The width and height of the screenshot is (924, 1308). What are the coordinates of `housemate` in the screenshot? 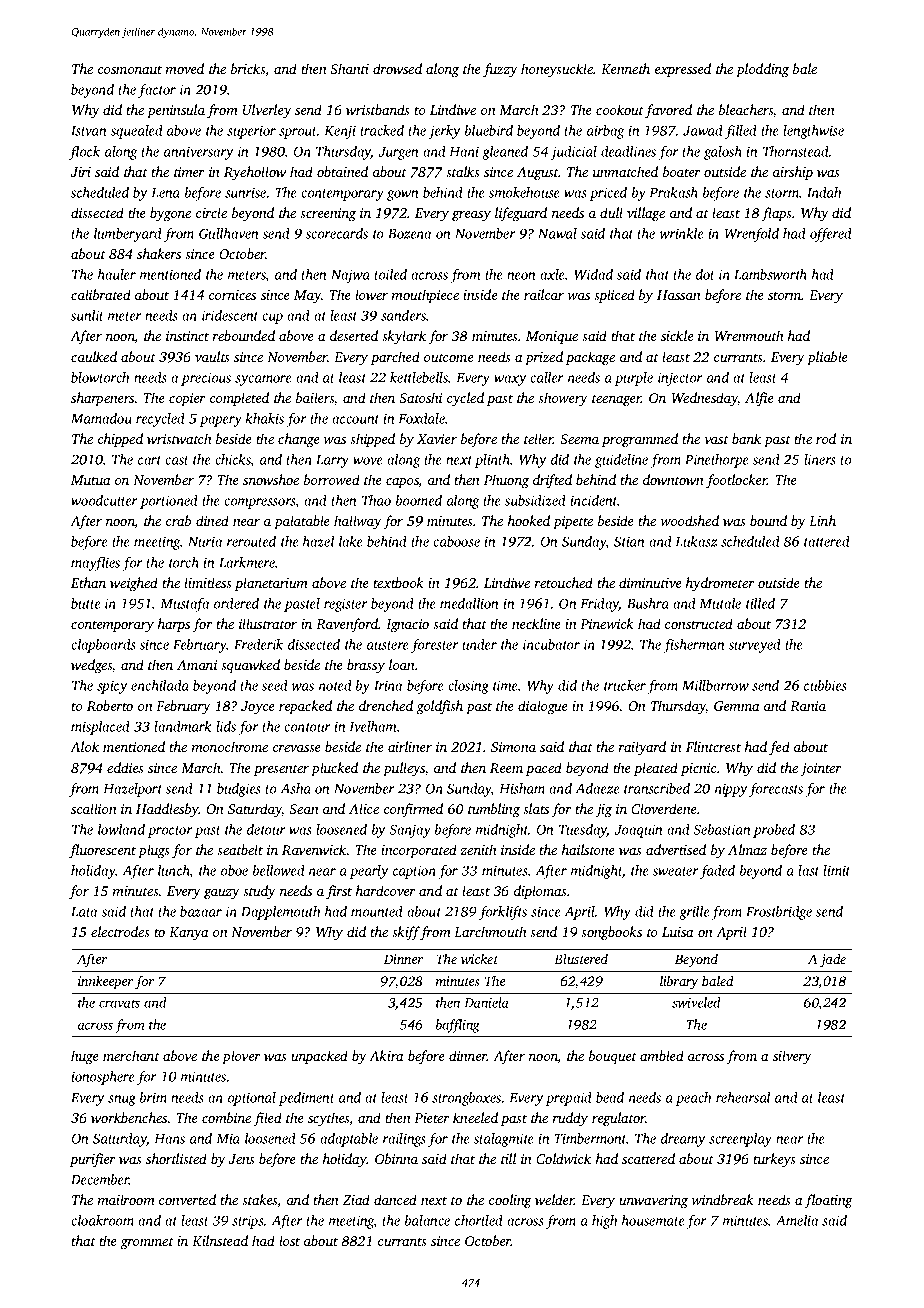 It's located at (653, 1220).
